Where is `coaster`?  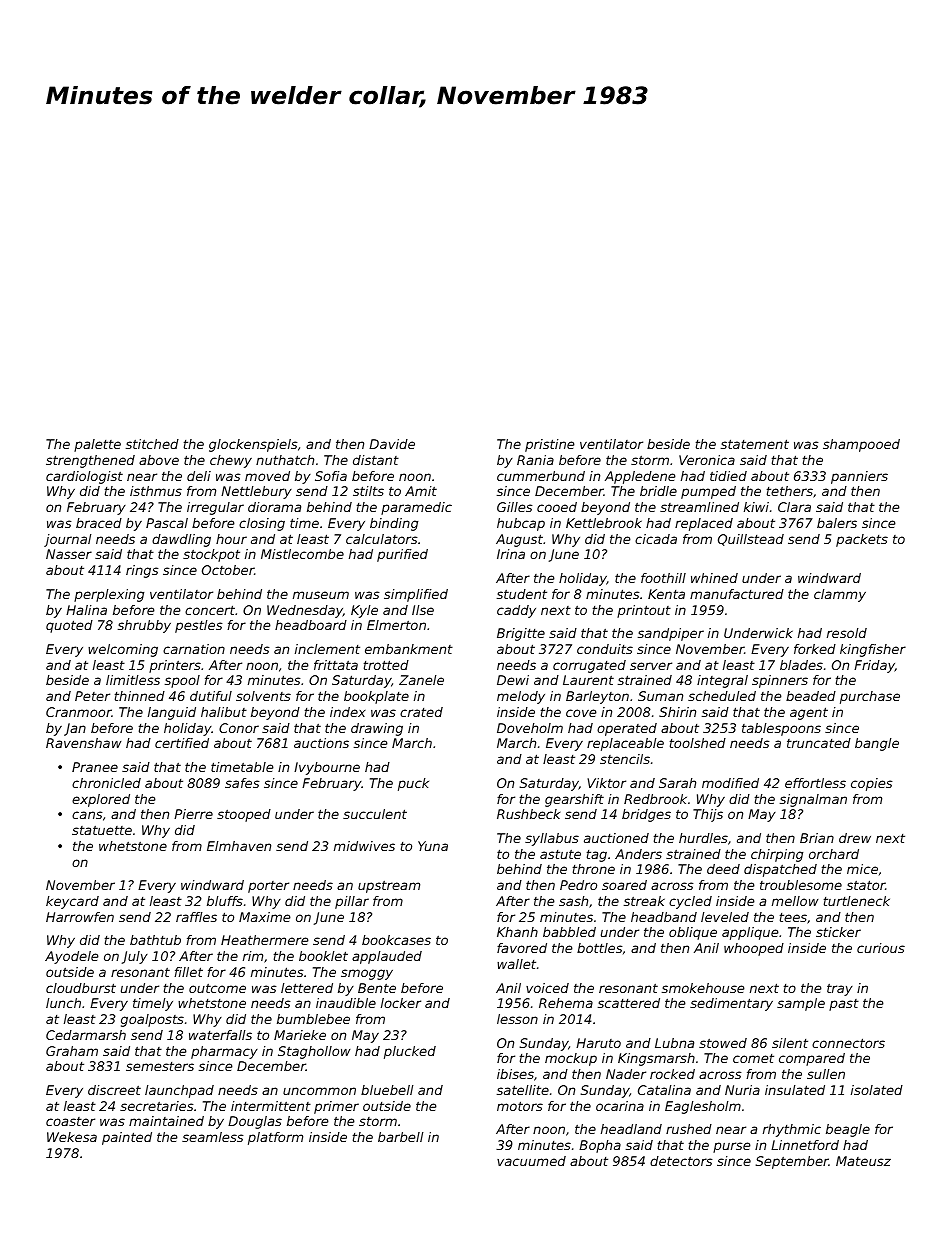
coaster is located at coordinates (70, 1121).
